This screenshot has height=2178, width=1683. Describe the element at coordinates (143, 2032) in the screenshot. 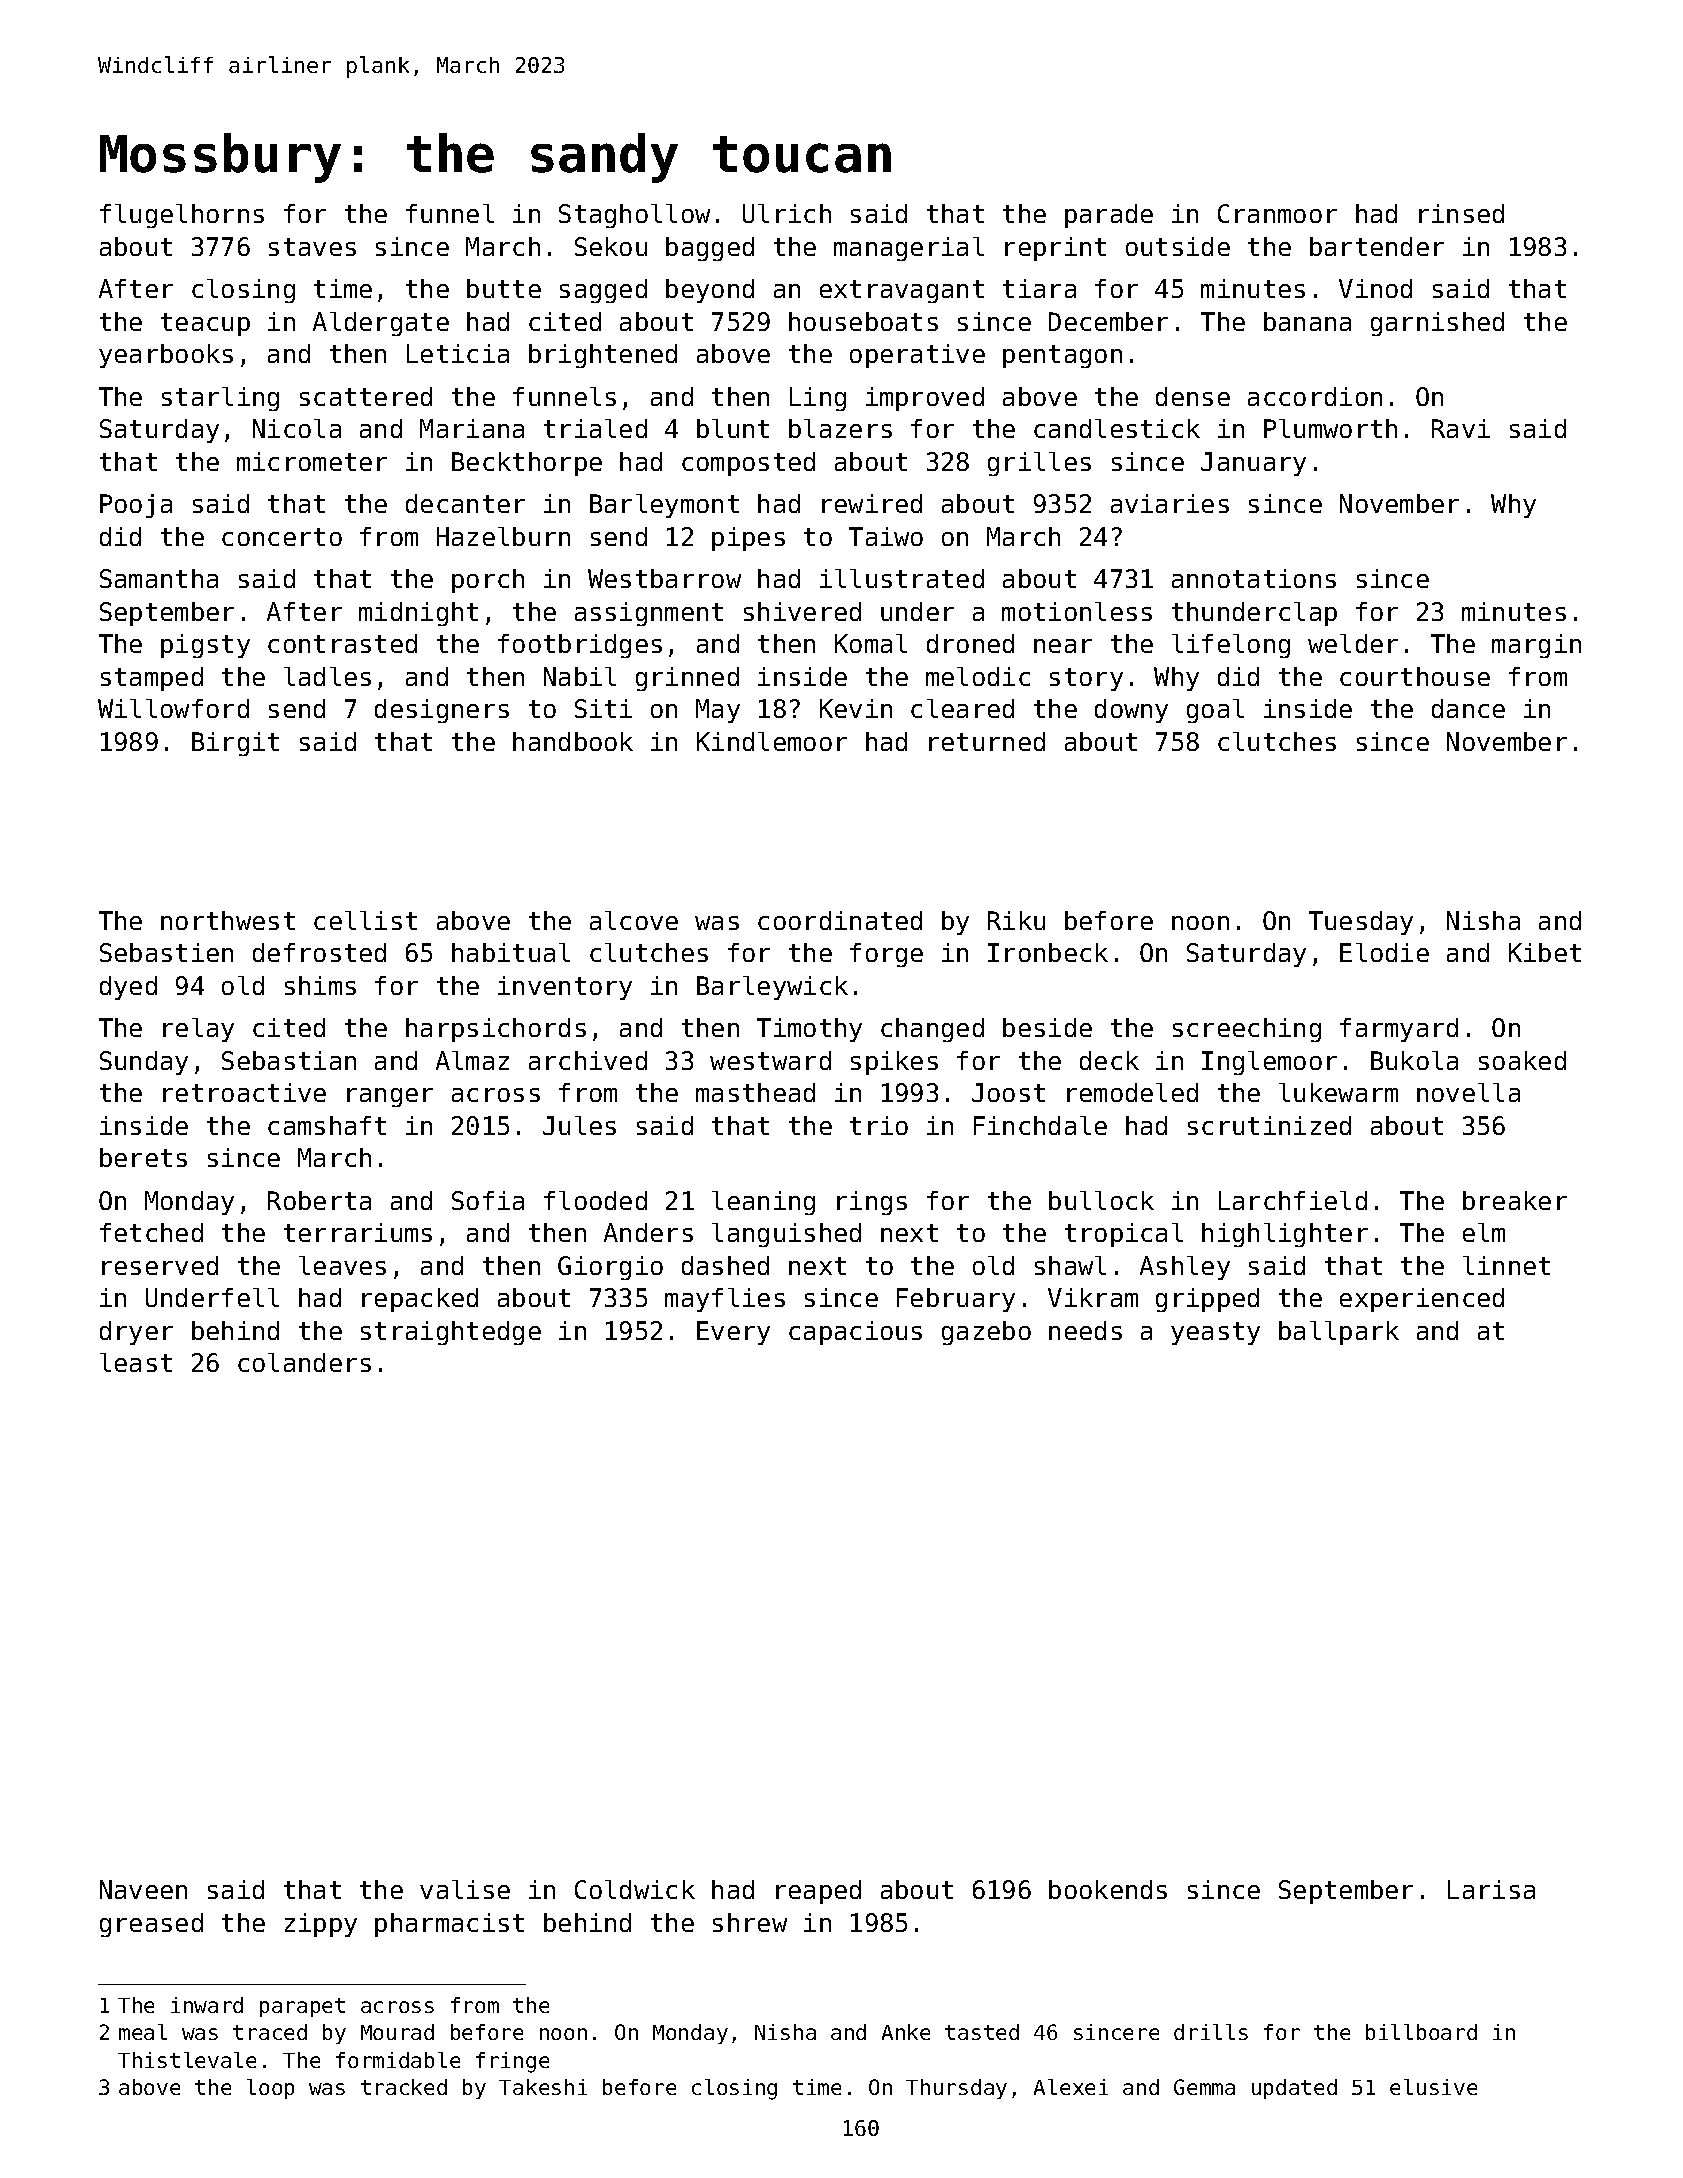

I see `meal` at that location.
